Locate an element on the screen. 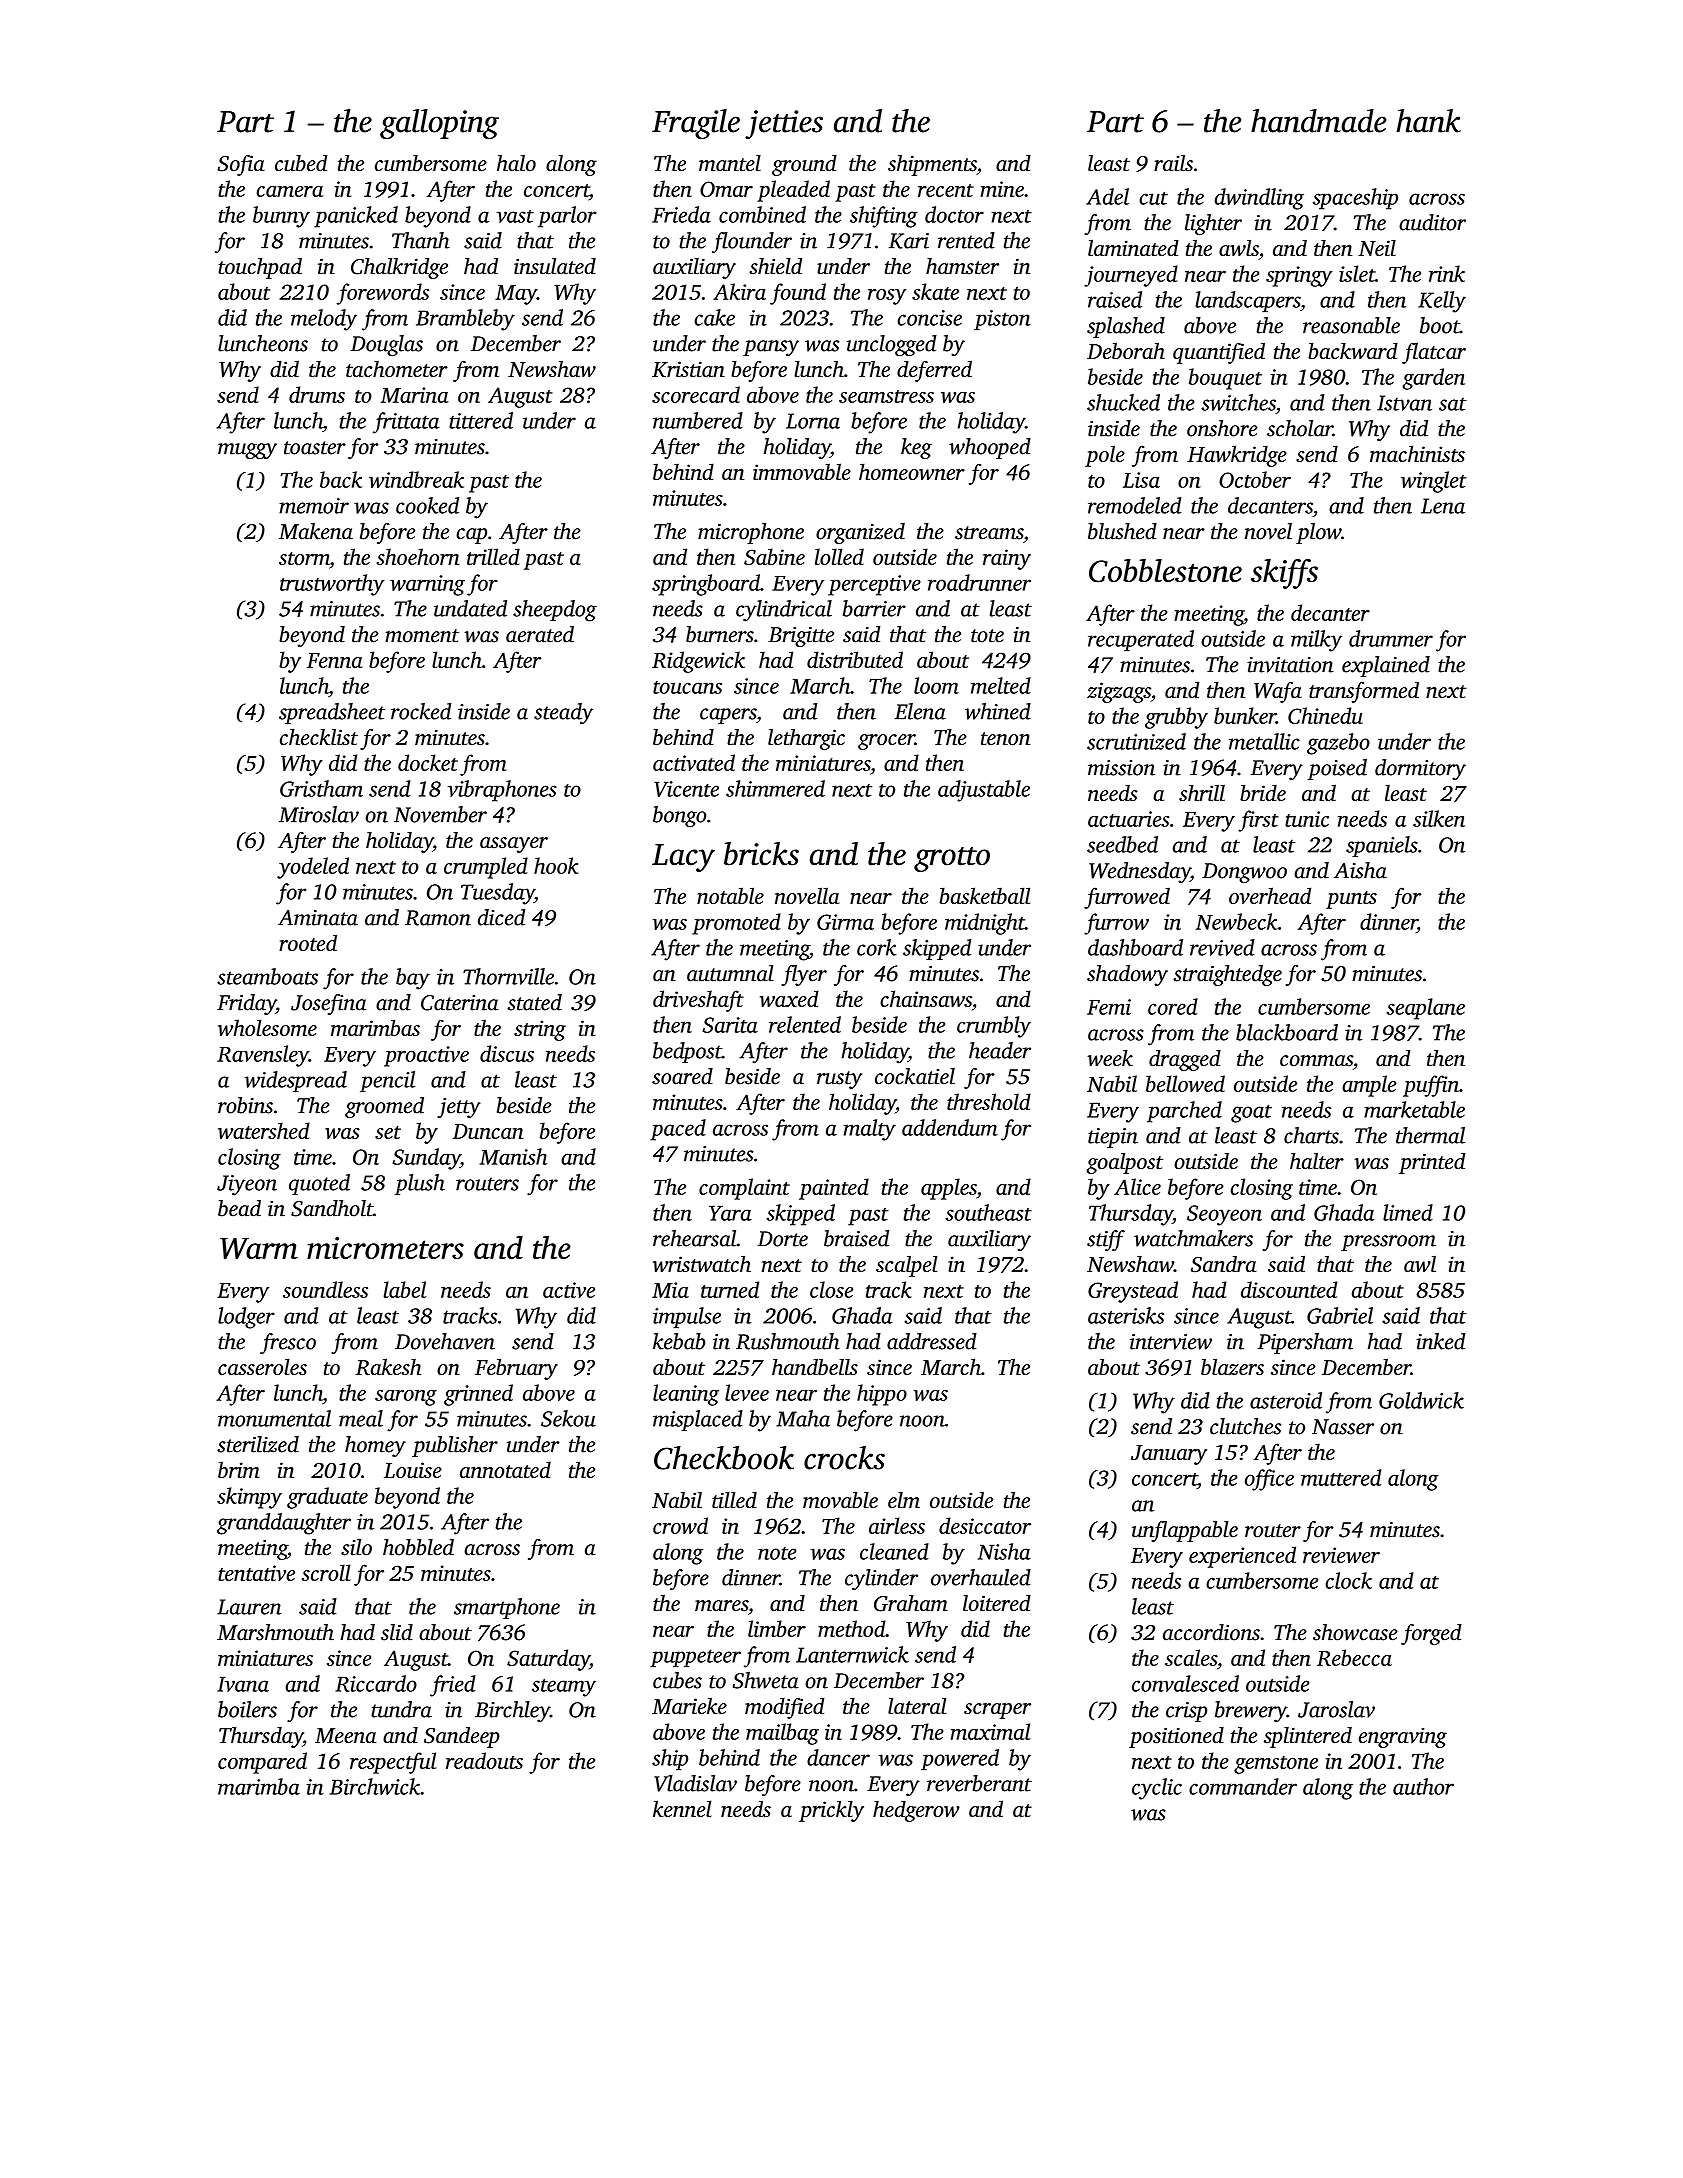 The height and width of the screenshot is (2178, 1683). jetties is located at coordinates (784, 124).
